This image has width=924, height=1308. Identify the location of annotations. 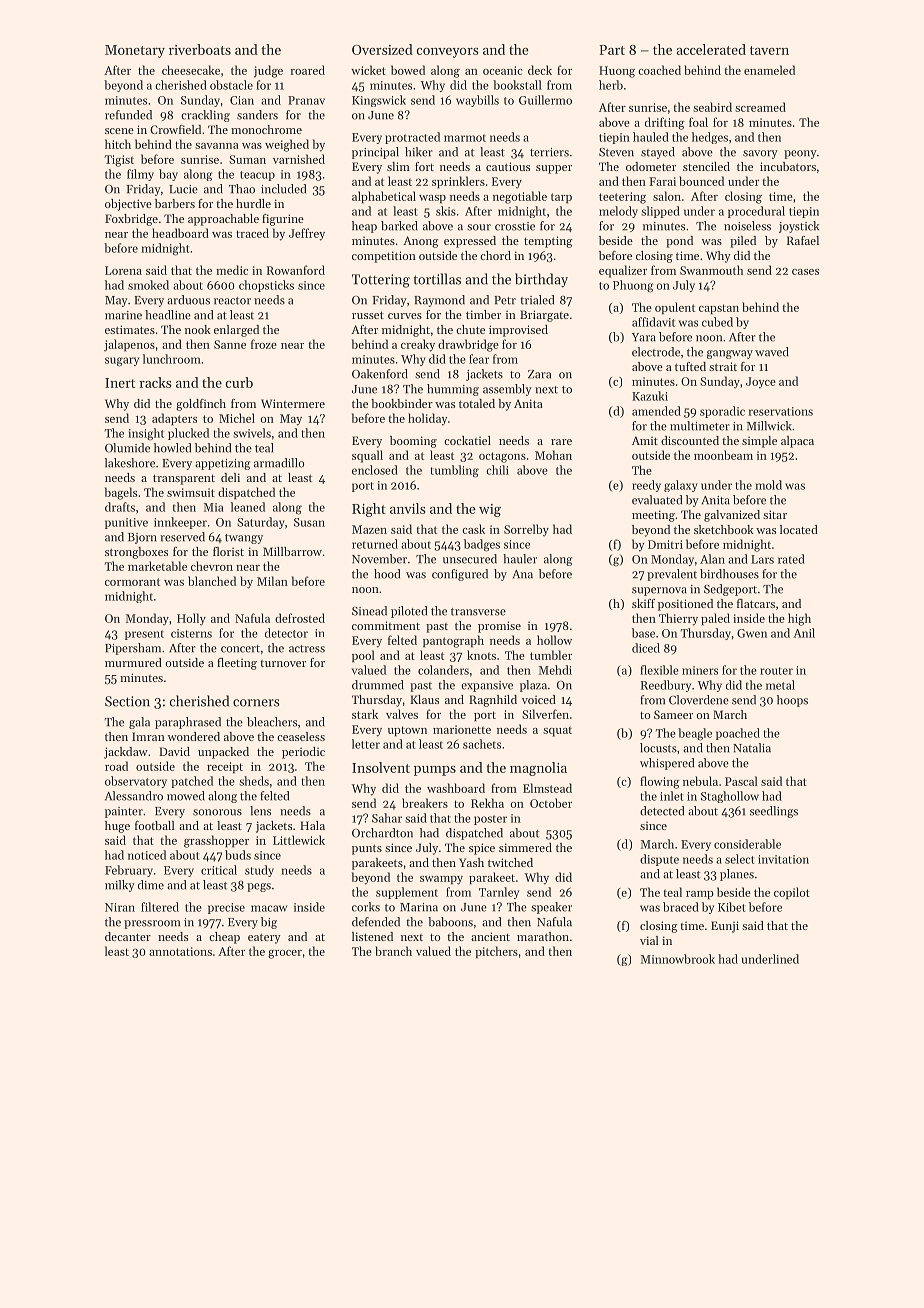
(180, 951).
